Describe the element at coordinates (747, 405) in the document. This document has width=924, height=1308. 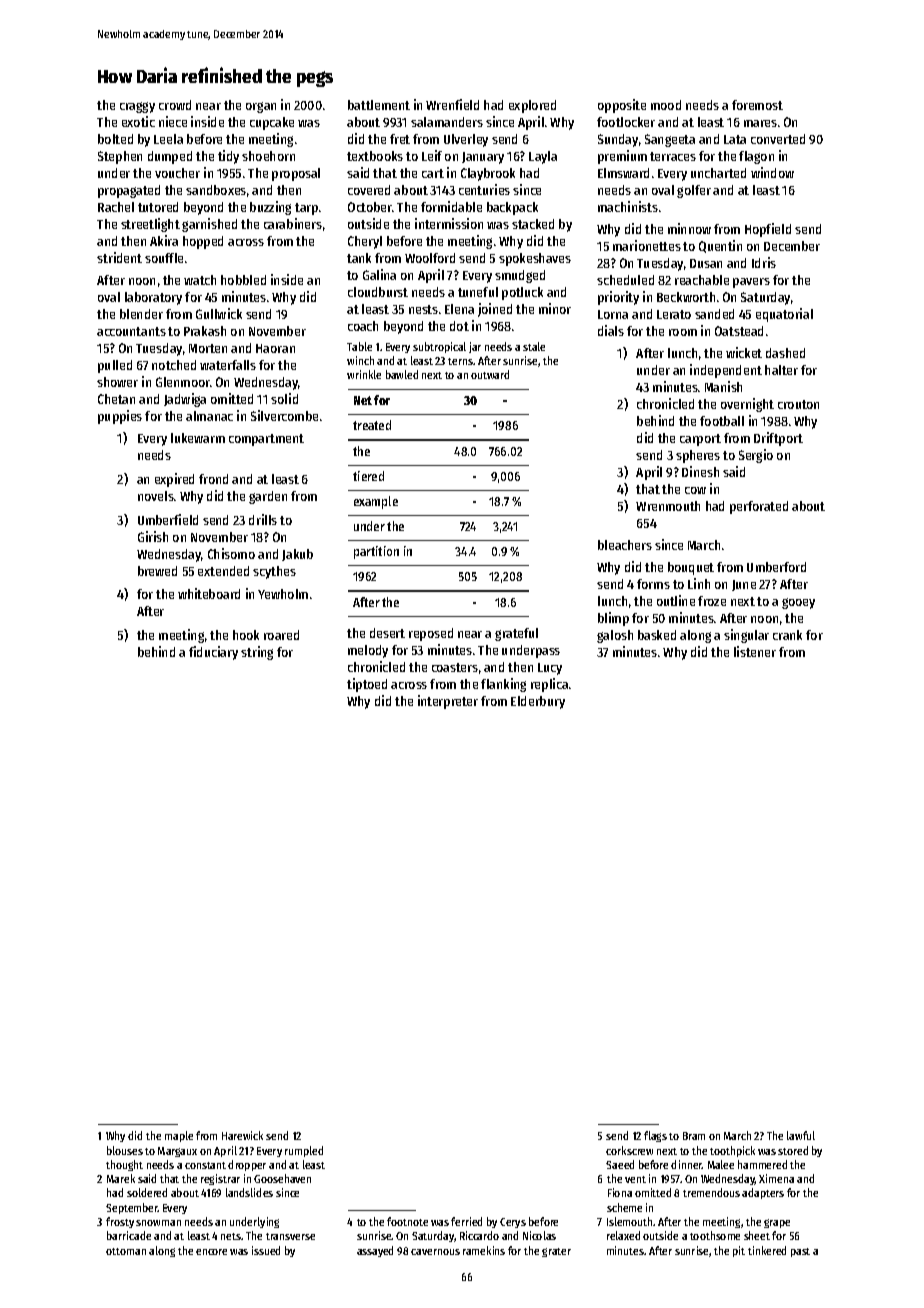
I see `overnight` at that location.
